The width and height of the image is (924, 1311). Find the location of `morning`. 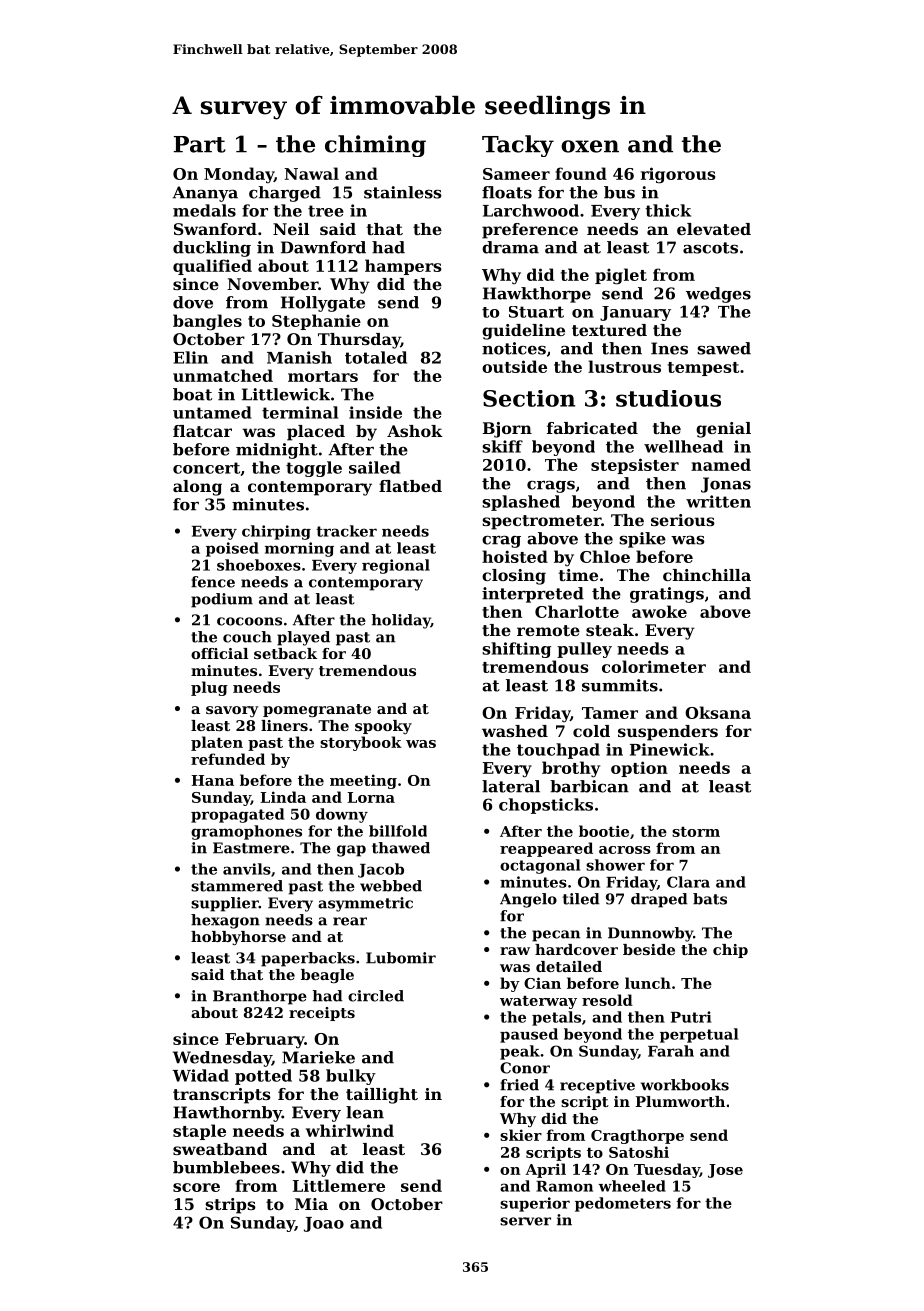

morning is located at coordinates (299, 549).
